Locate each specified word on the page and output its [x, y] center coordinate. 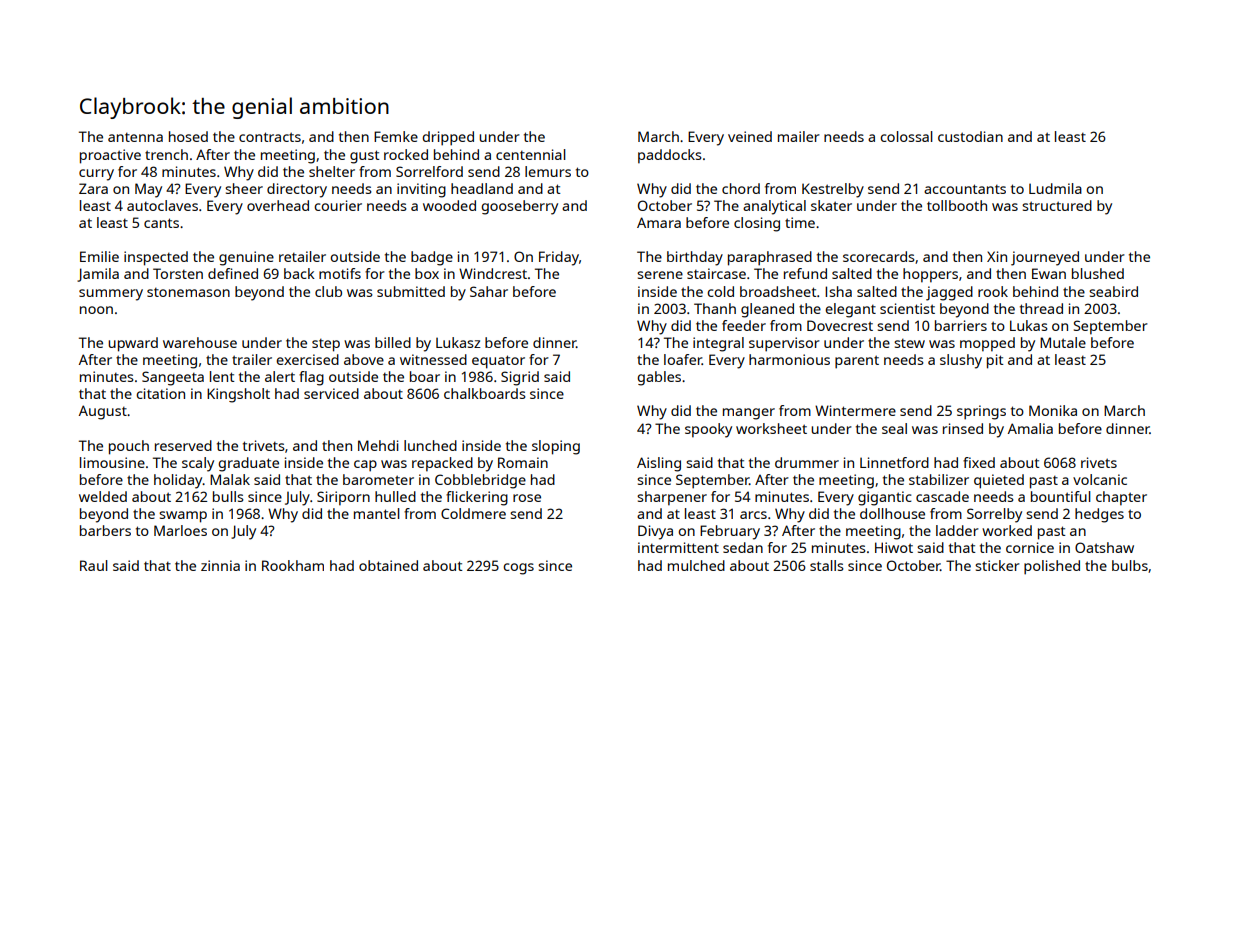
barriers [961, 325]
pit [995, 361]
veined [750, 136]
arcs [753, 515]
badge [432, 258]
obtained [388, 565]
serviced [331, 393]
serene [660, 275]
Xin [997, 256]
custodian [970, 136]
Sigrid [520, 378]
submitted [411, 291]
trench [166, 154]
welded [103, 496]
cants [161, 223]
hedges [1099, 515]
